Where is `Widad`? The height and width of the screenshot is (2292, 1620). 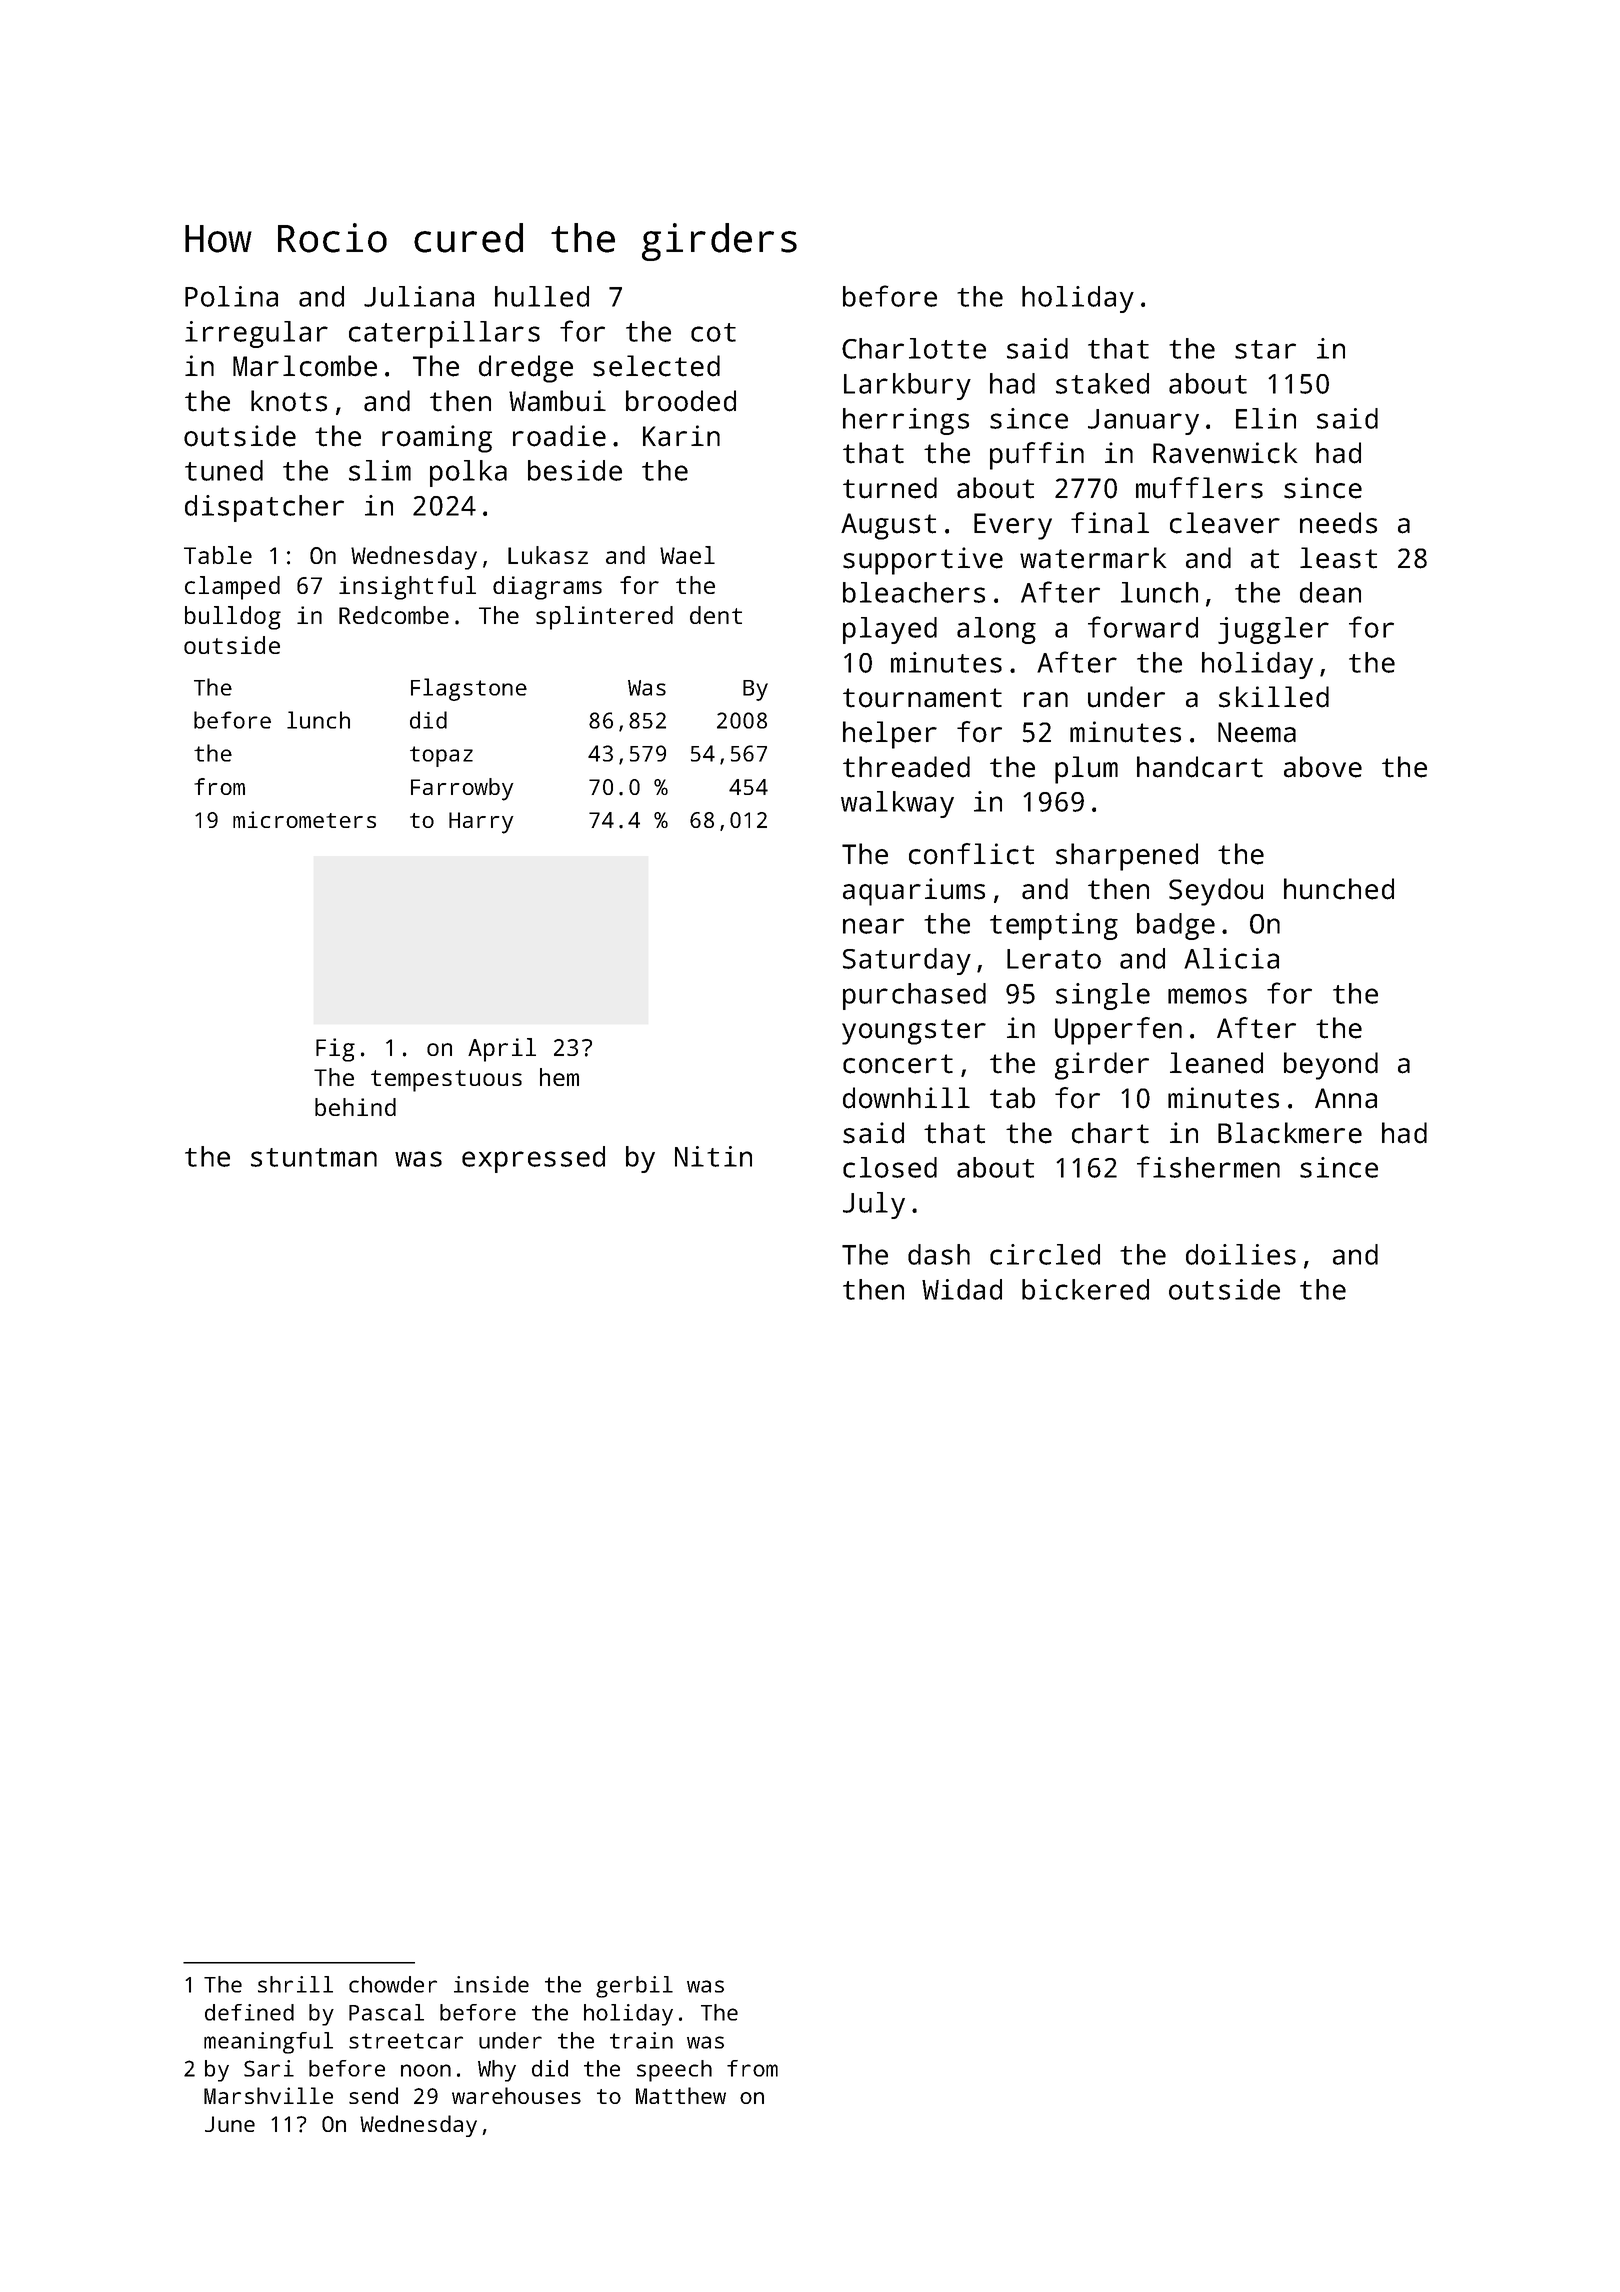
Widad is located at coordinates (962, 1289).
